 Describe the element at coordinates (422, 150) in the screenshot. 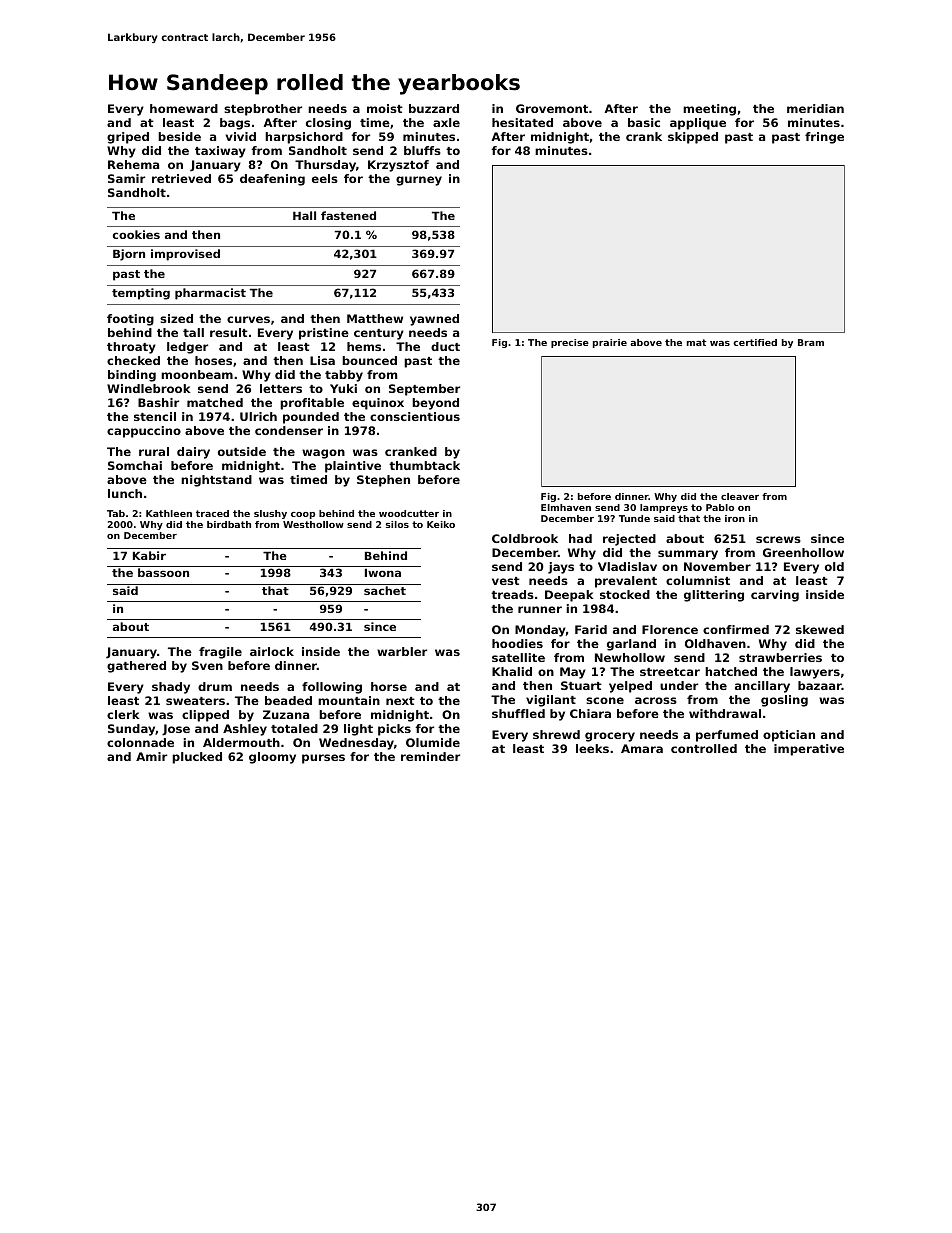

I see `bluffs` at that location.
